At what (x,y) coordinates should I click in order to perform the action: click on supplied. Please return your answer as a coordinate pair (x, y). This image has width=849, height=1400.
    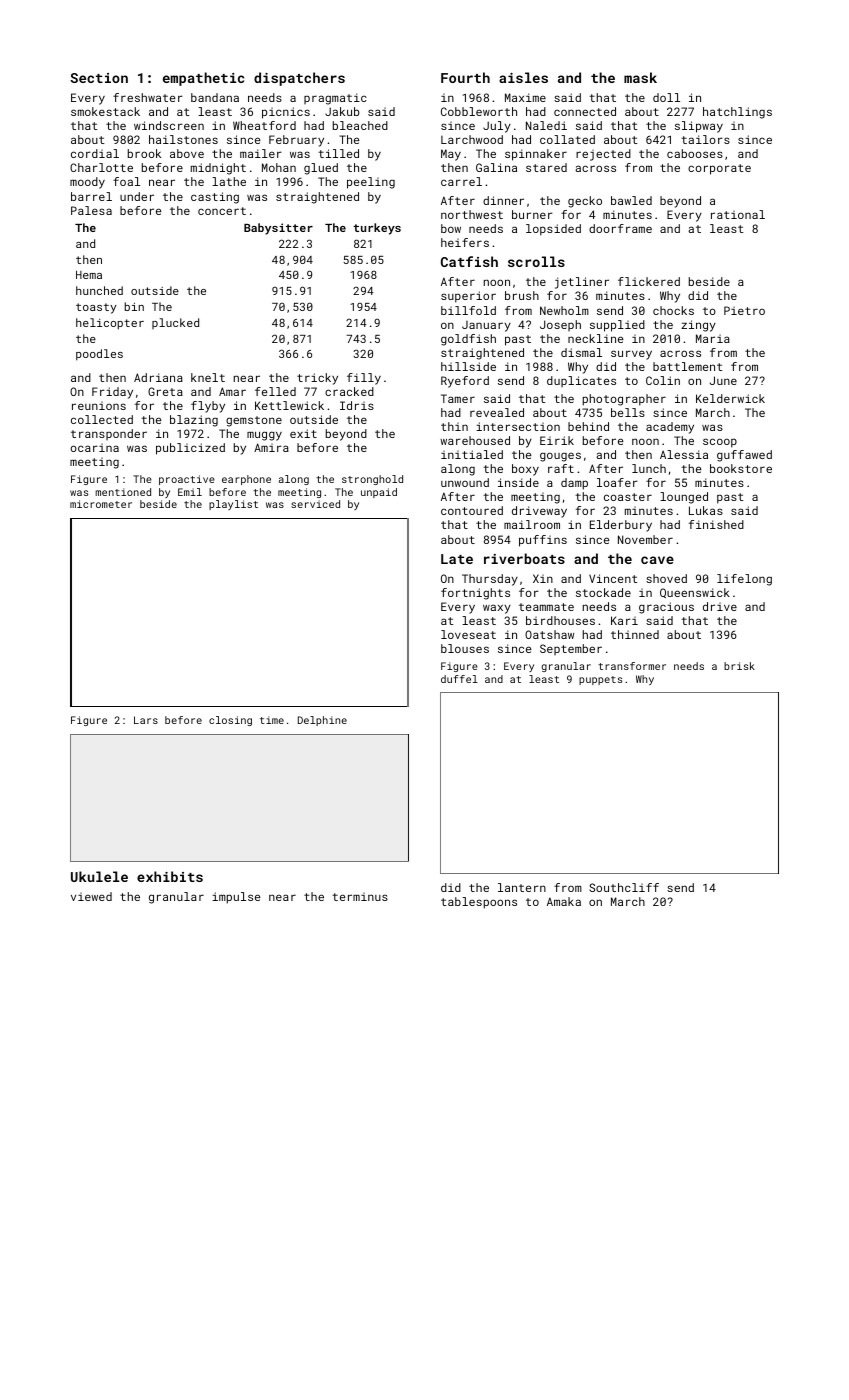
    Looking at the image, I should click on (617, 326).
